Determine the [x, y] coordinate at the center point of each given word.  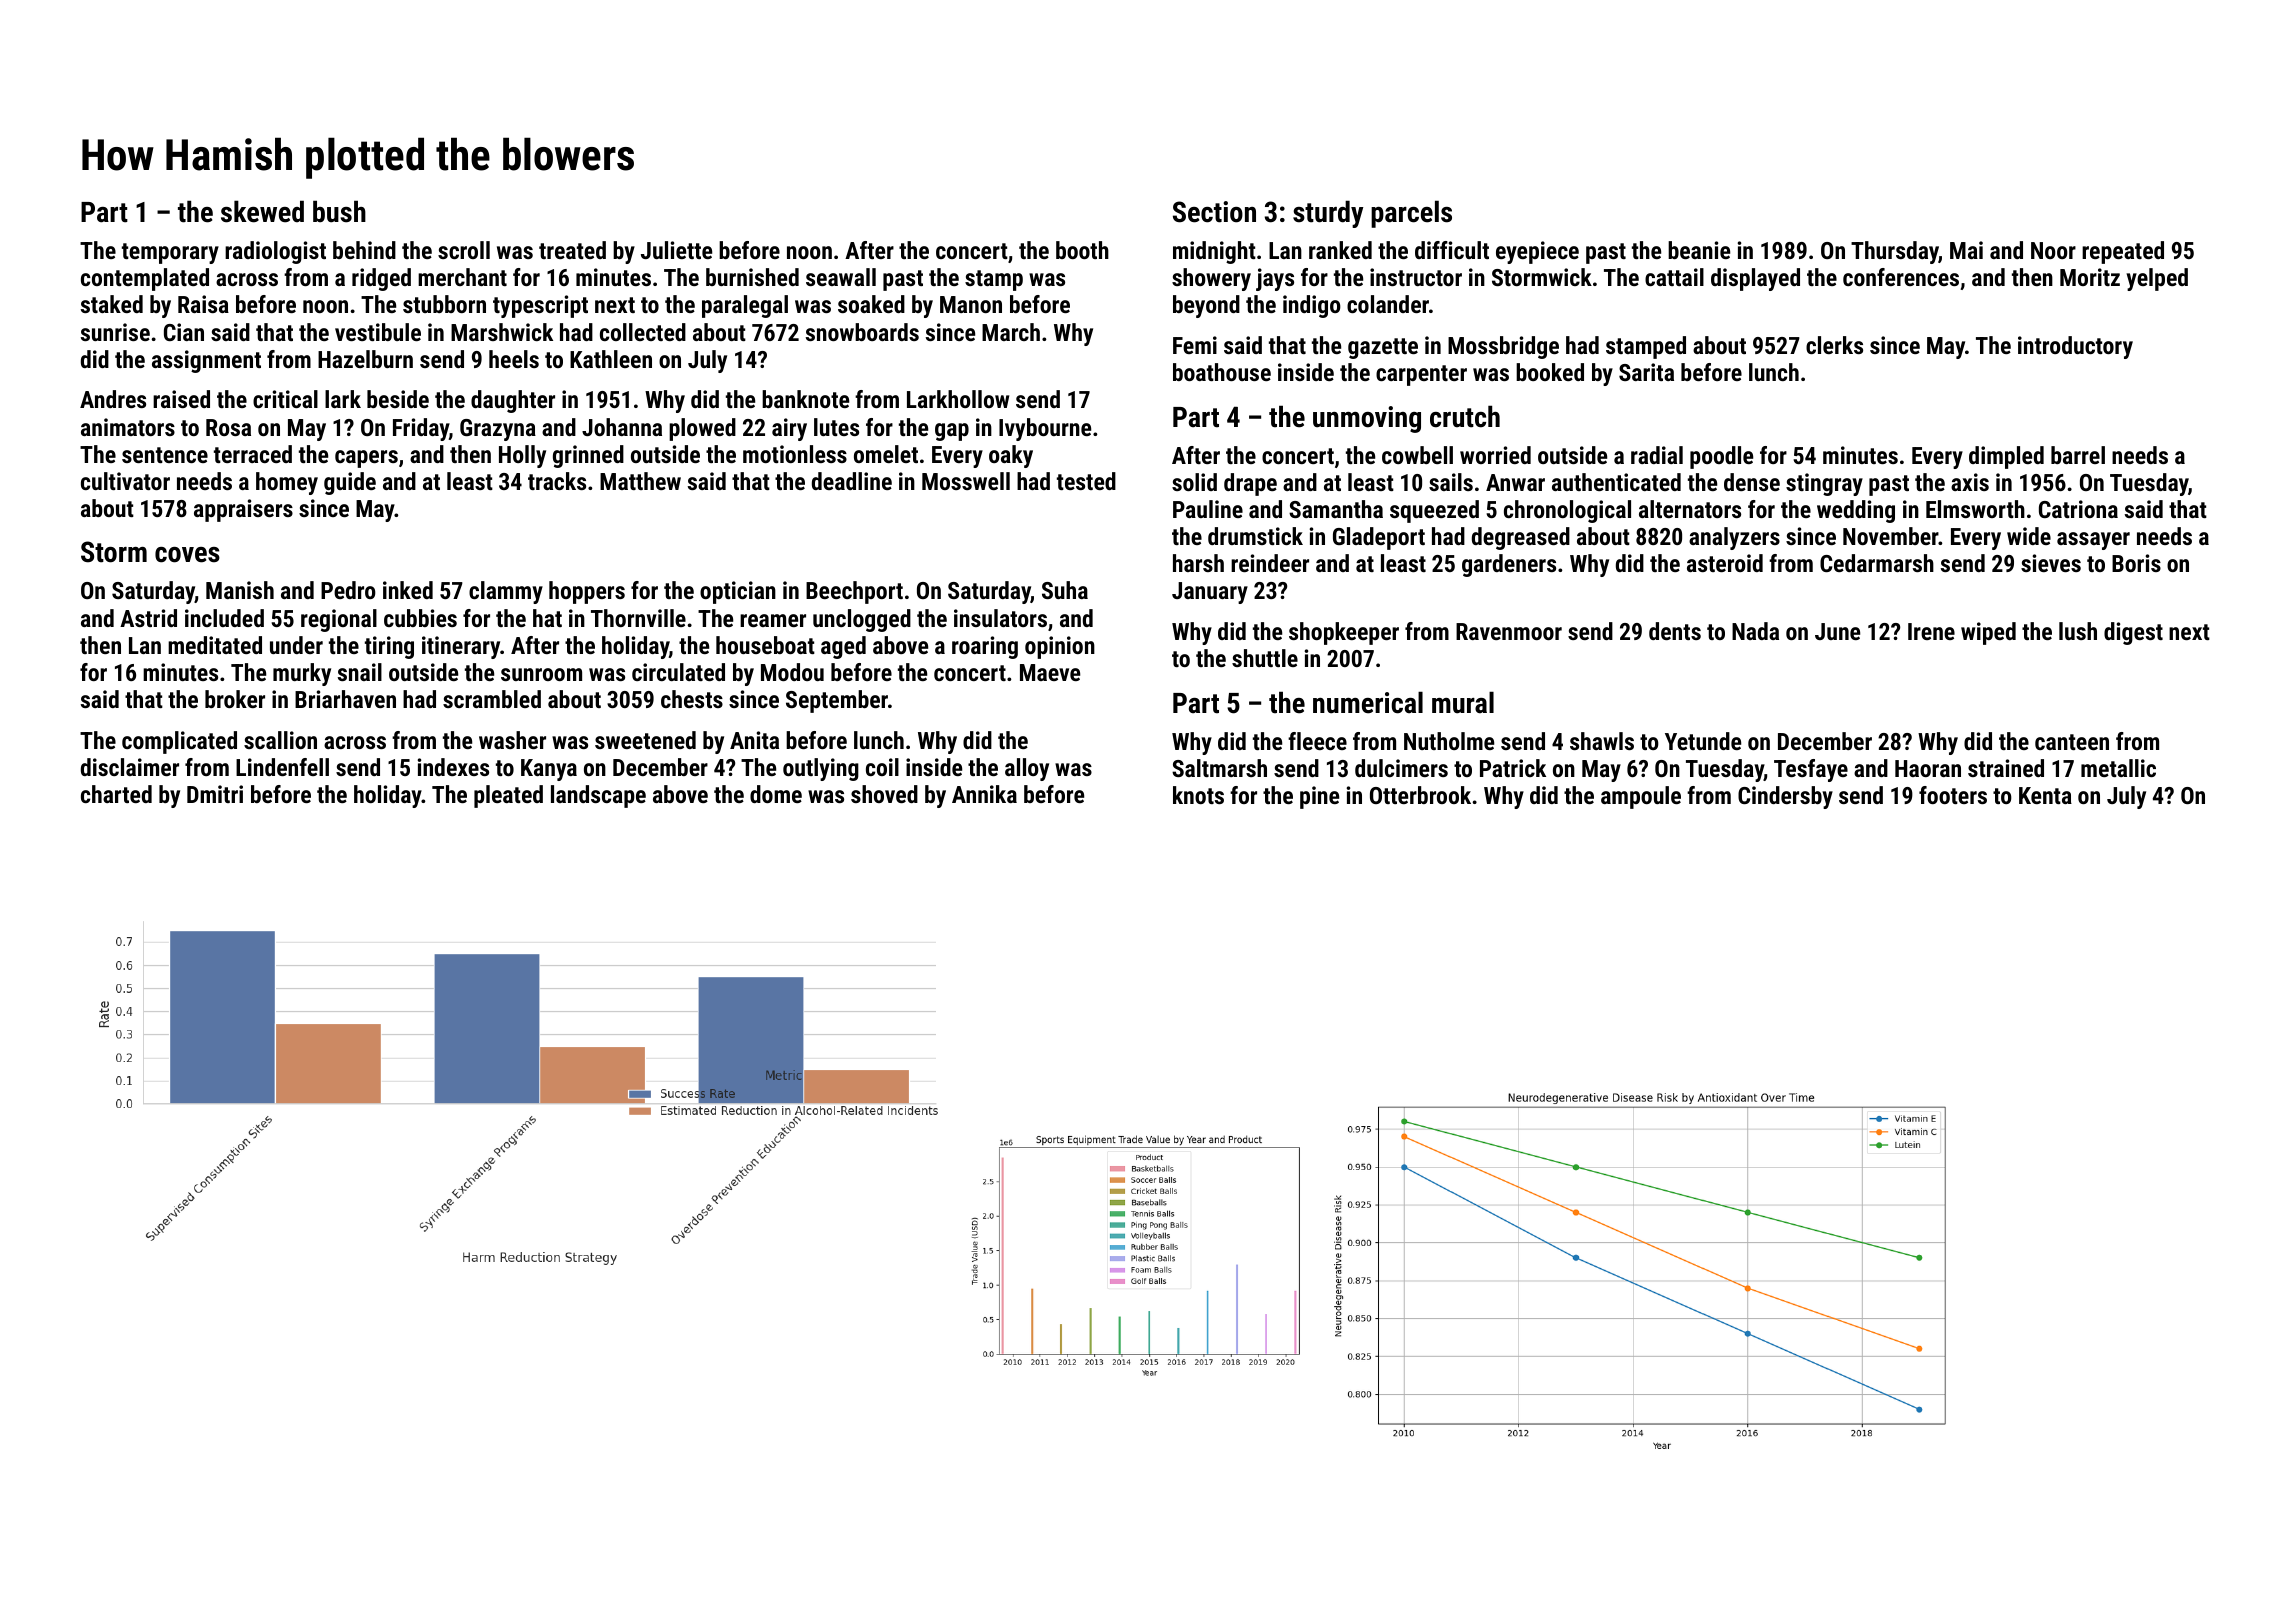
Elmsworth [1975, 509]
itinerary [461, 647]
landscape [598, 796]
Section [1214, 212]
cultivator [125, 481]
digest [2133, 633]
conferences [1901, 277]
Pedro [348, 590]
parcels [1411, 214]
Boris [2136, 563]
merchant [462, 277]
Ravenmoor [1509, 631]
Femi [1195, 345]
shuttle [1265, 658]
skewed [262, 211]
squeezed [1434, 511]
